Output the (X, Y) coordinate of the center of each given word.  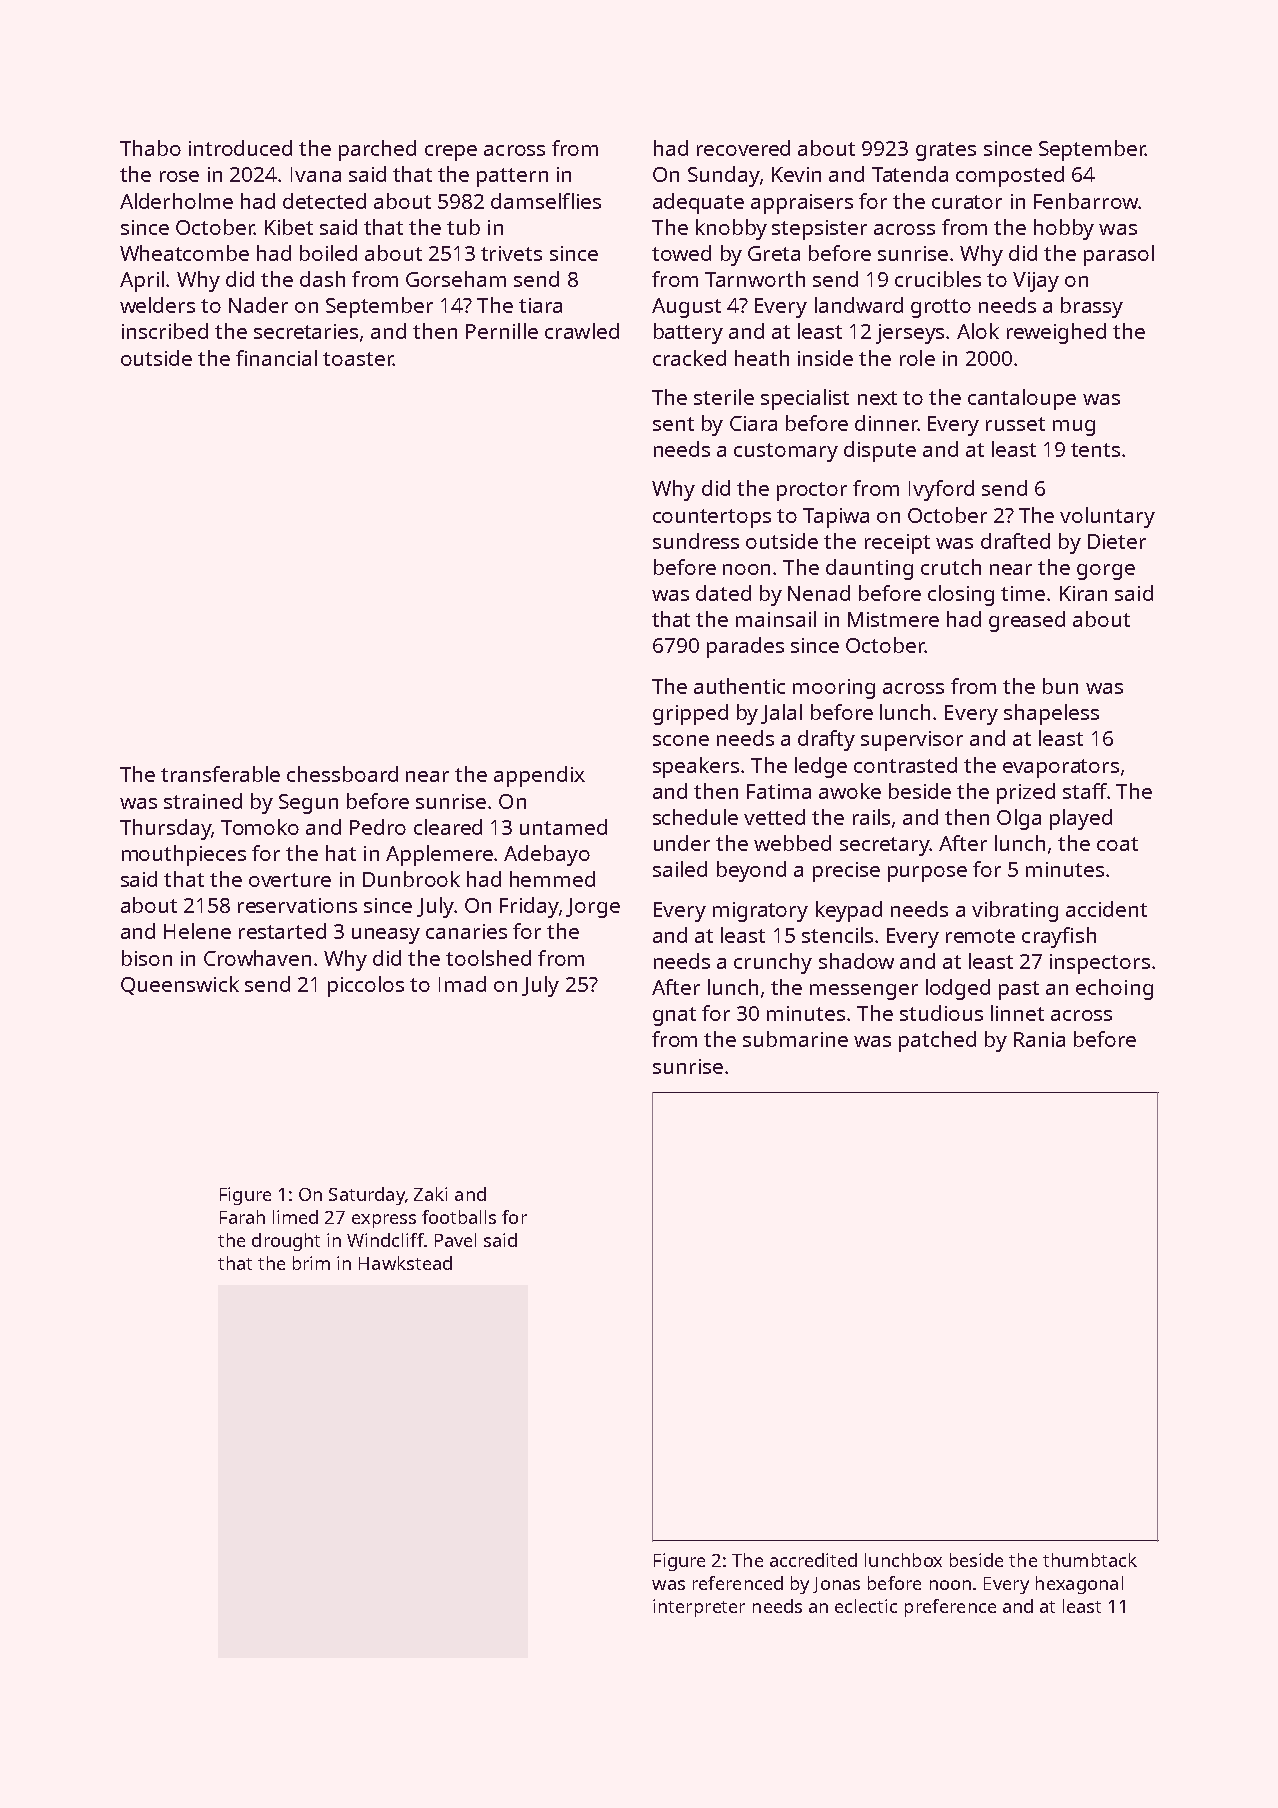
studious (941, 1013)
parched (377, 150)
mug (1074, 428)
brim (311, 1263)
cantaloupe (1022, 399)
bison (147, 958)
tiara (540, 305)
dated (723, 593)
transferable (220, 774)
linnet (1017, 1013)
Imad (462, 984)
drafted (1015, 541)
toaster (358, 359)
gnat (674, 1016)
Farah (242, 1217)
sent (673, 424)
